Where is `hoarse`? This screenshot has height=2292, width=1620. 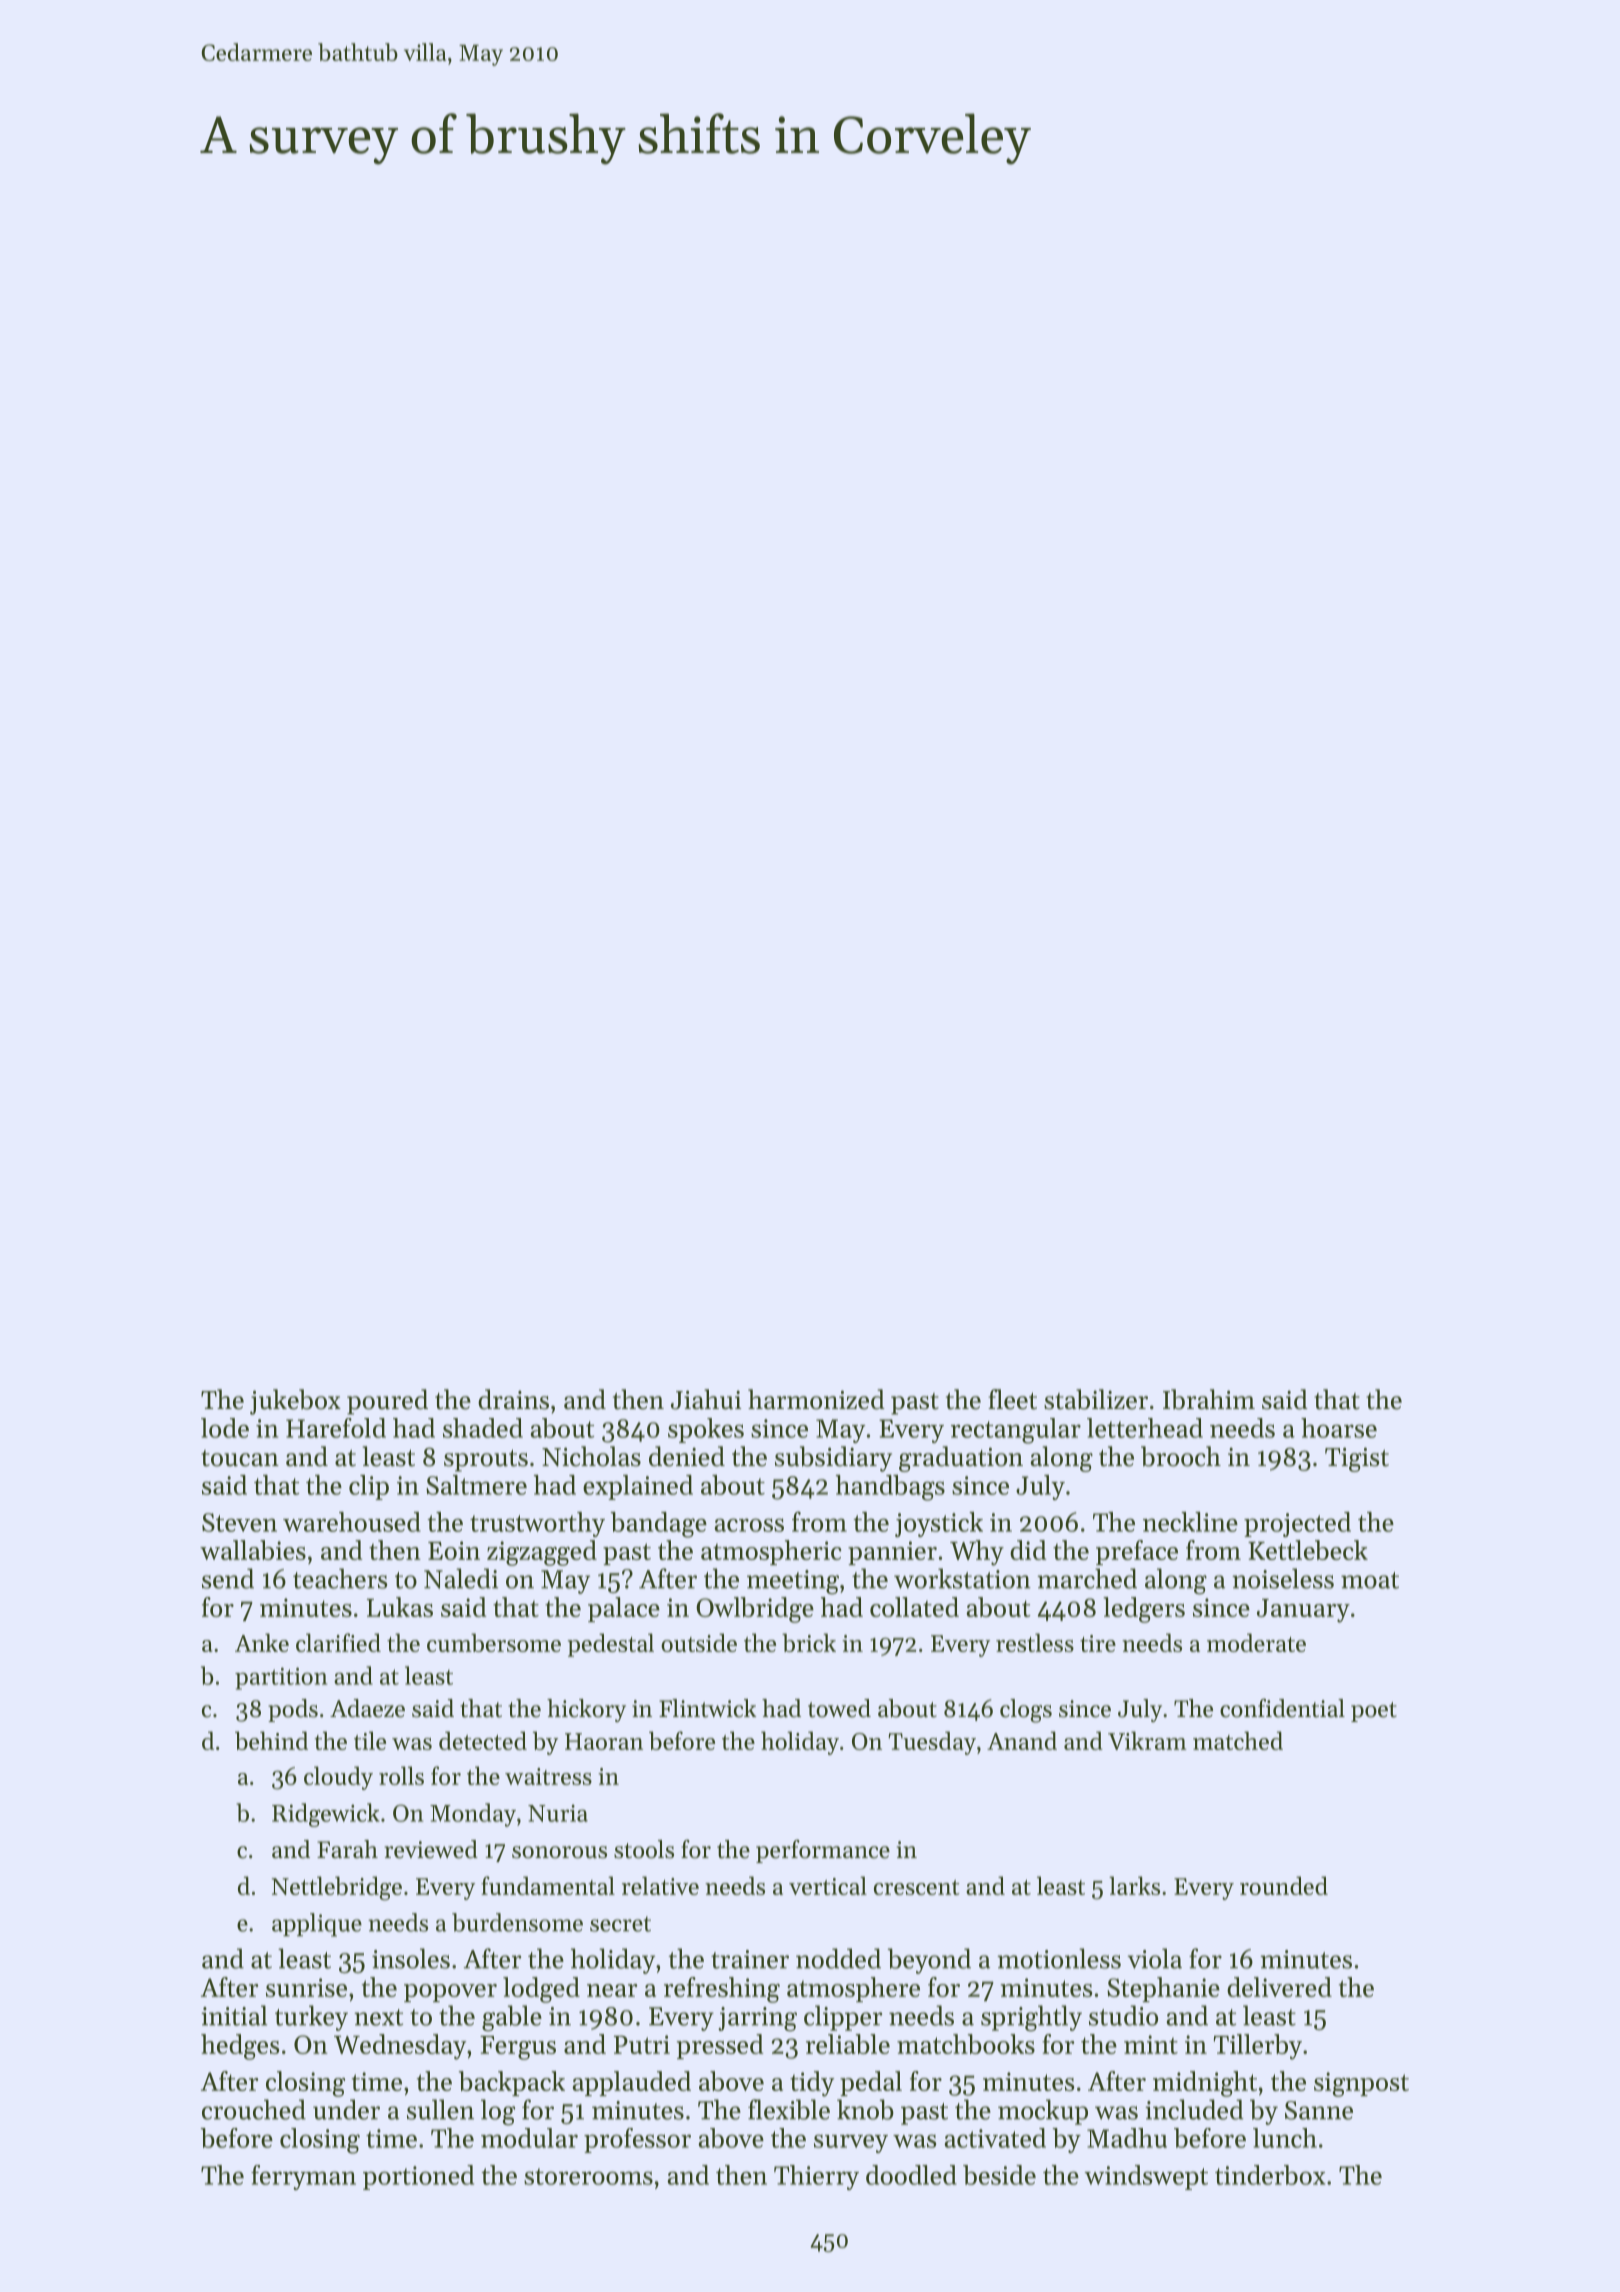 hoarse is located at coordinates (1339, 1428).
